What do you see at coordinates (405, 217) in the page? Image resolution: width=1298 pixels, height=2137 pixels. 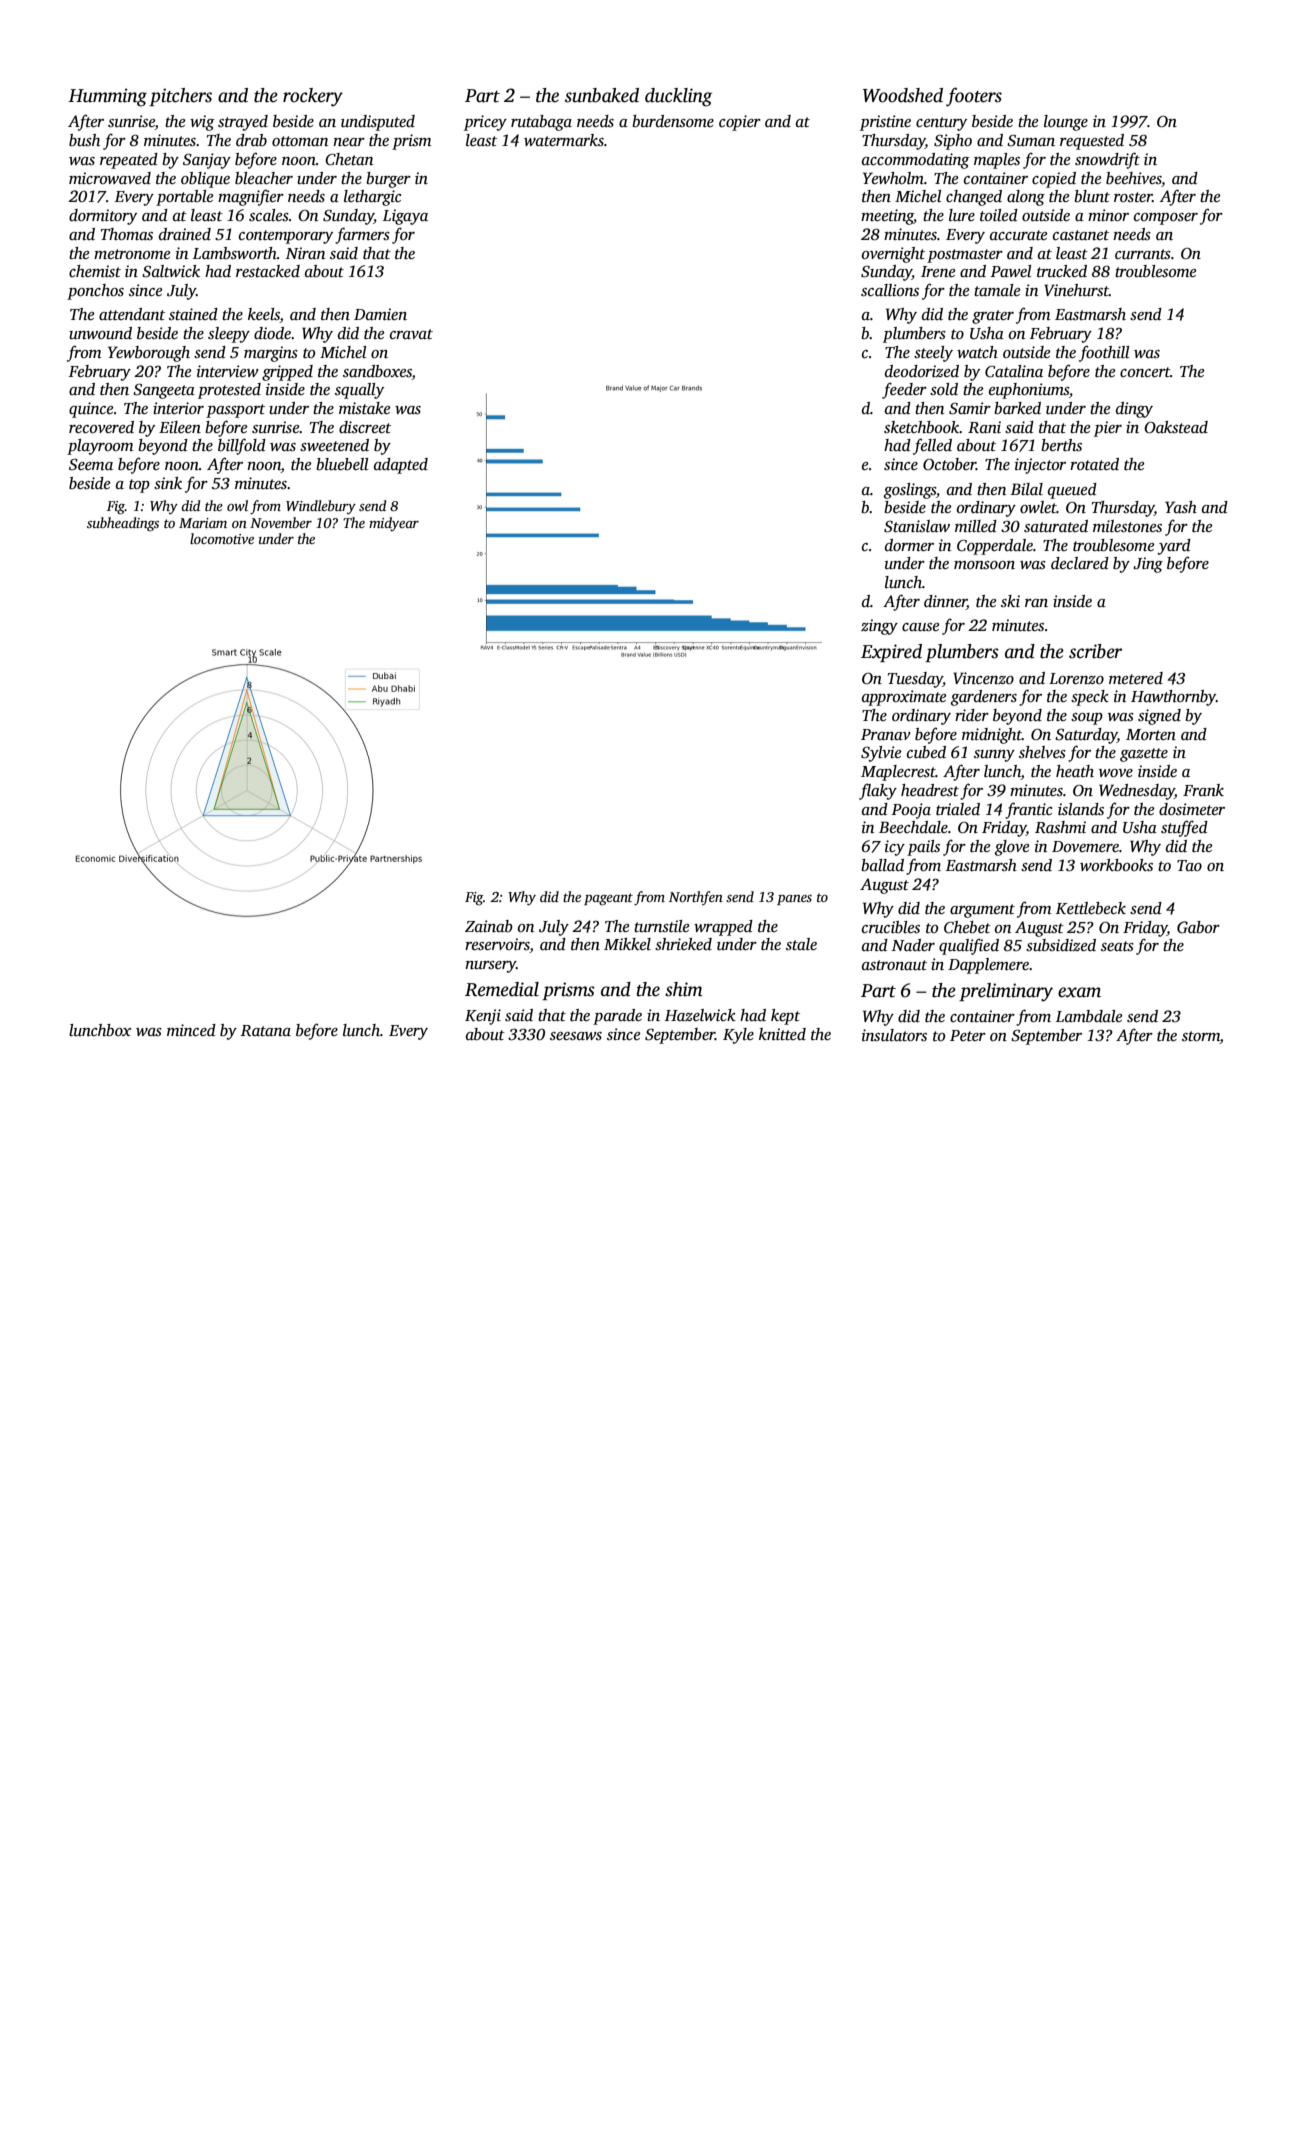 I see `Ligaya` at bounding box center [405, 217].
